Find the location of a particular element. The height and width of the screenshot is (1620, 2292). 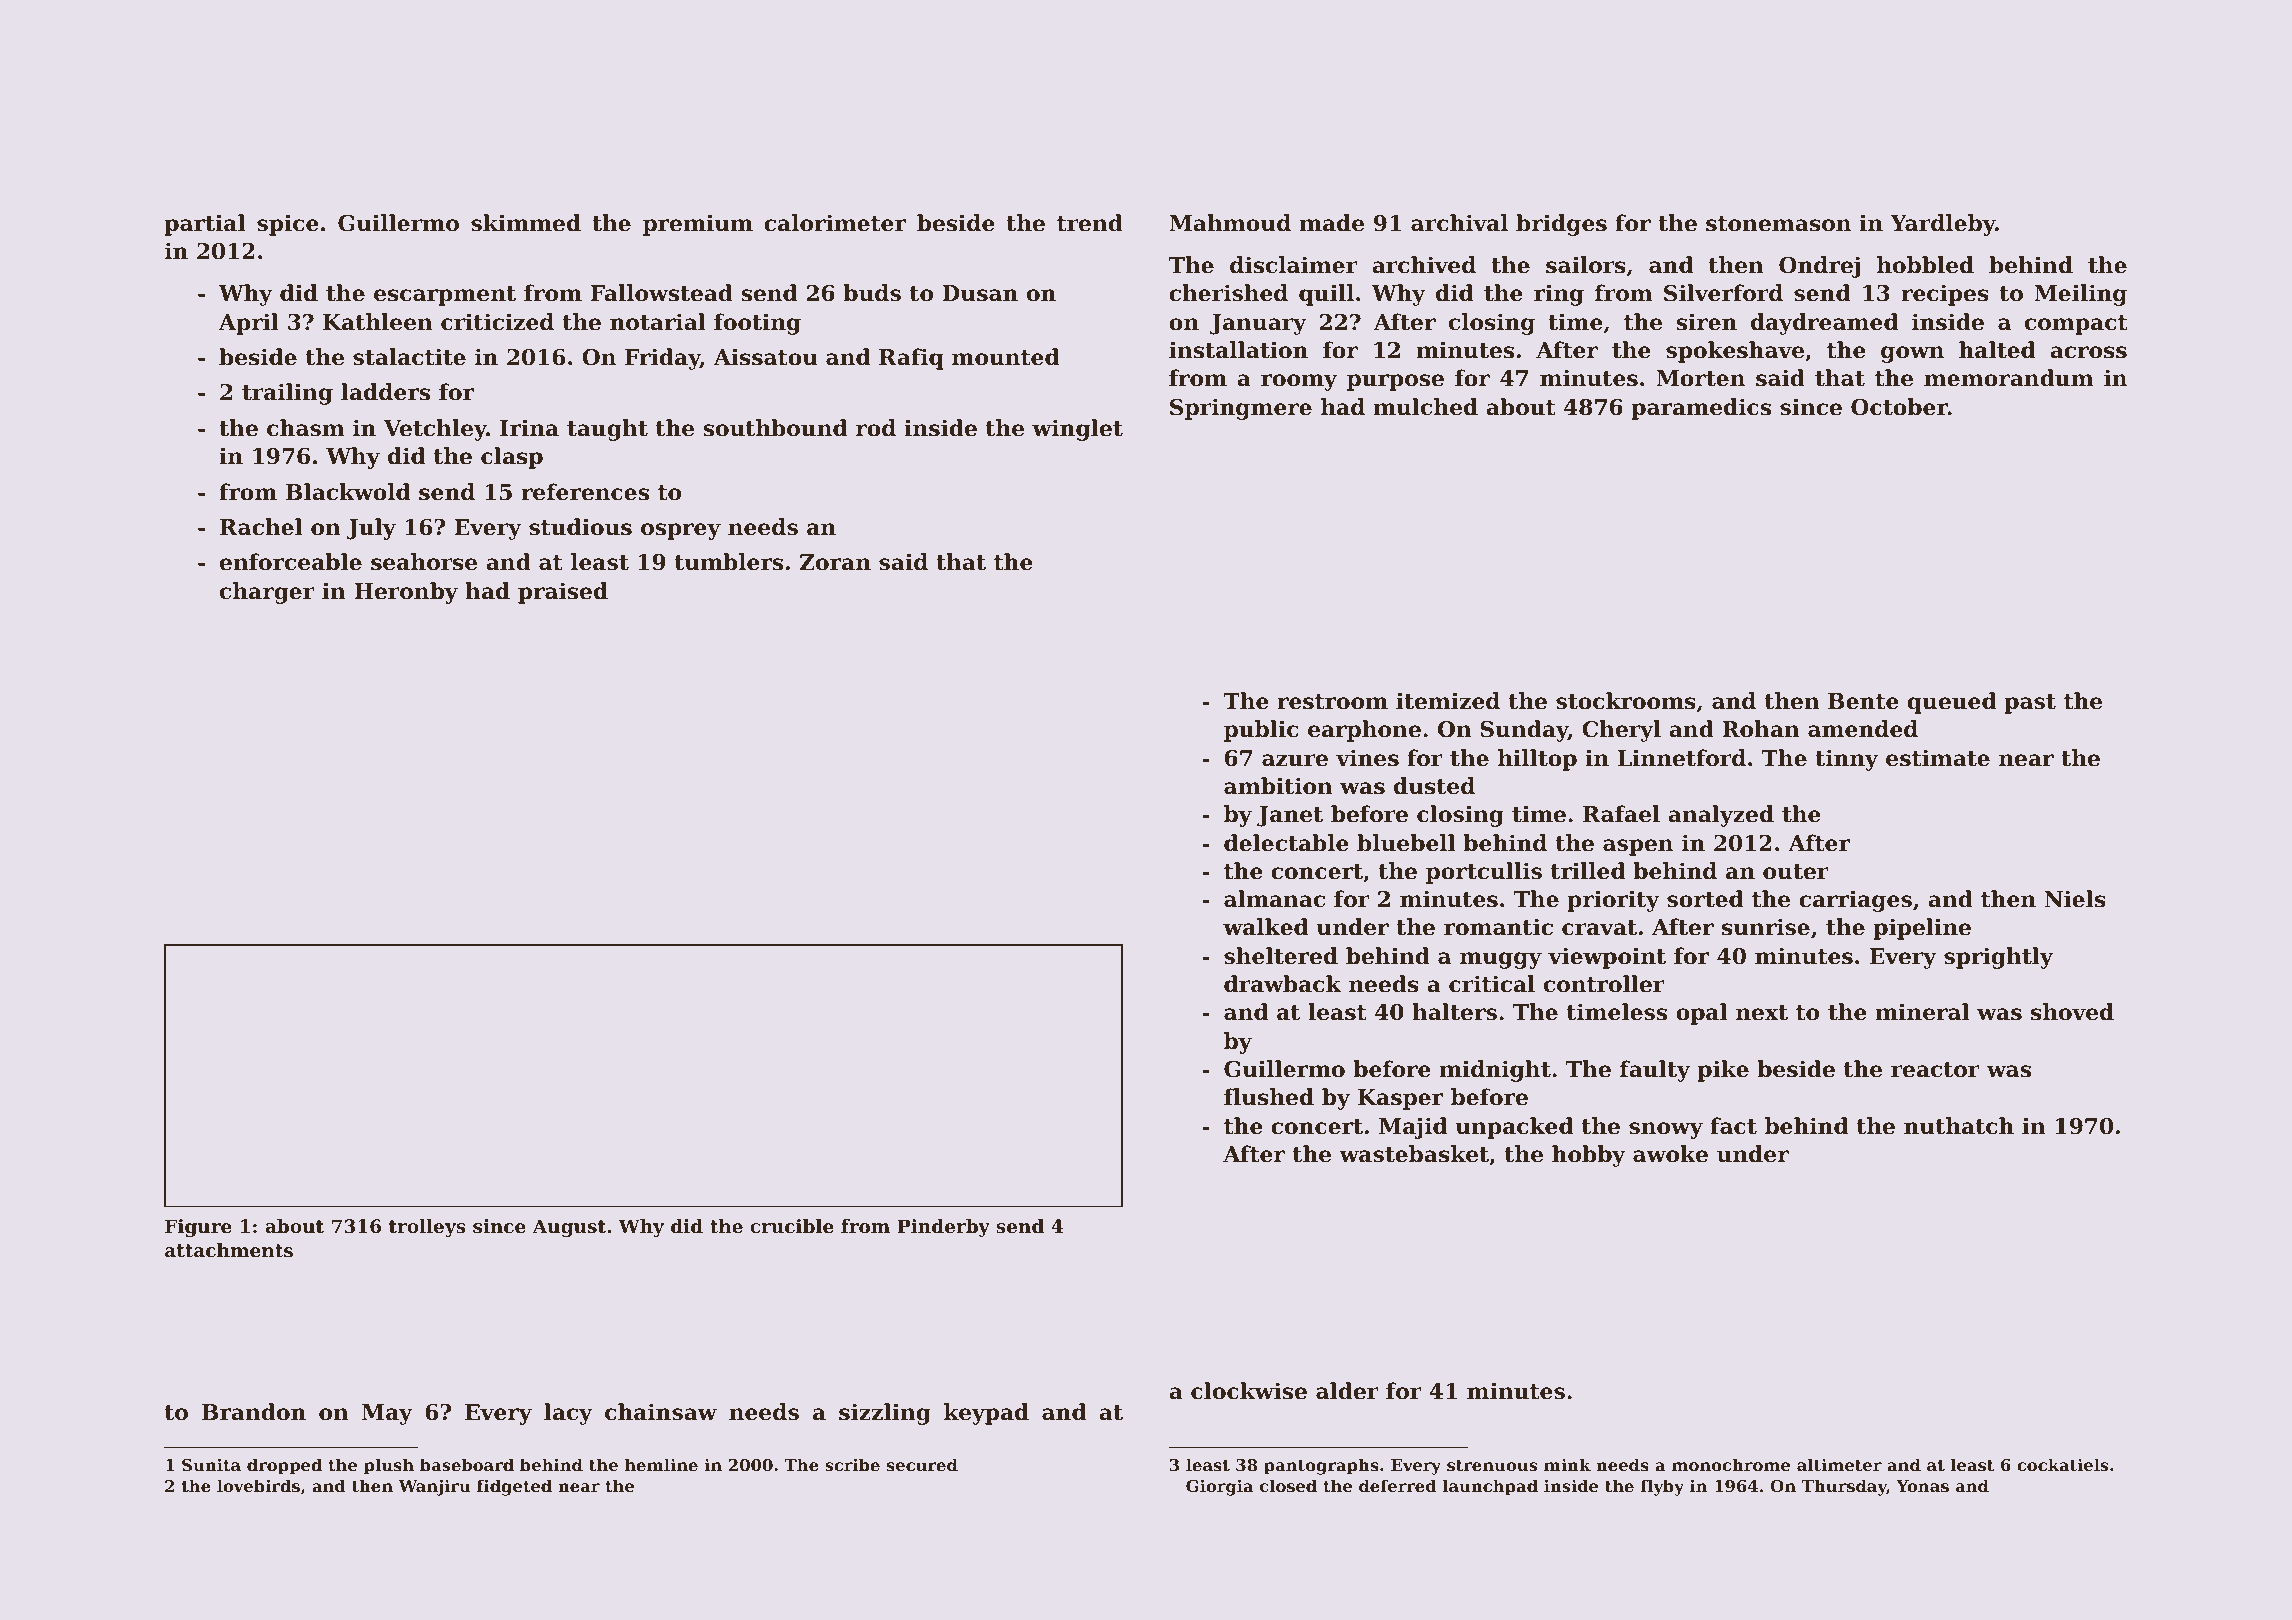

stonemason is located at coordinates (1778, 224).
